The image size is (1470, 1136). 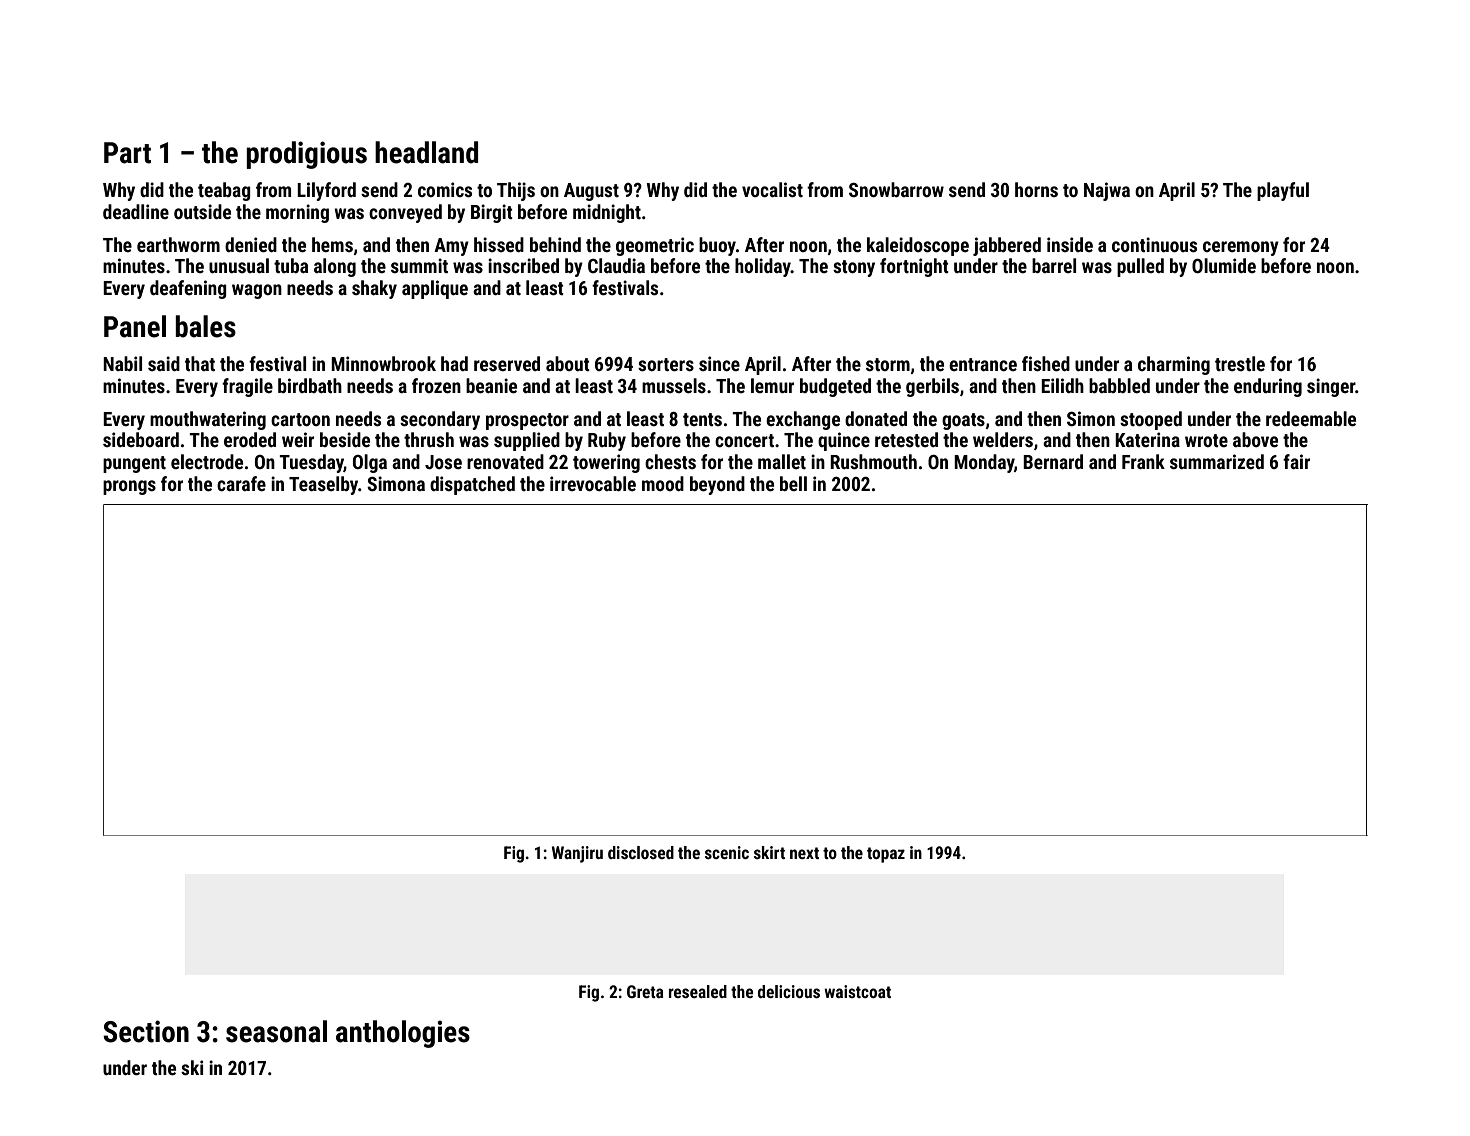 I want to click on Najwa, so click(x=1107, y=191).
